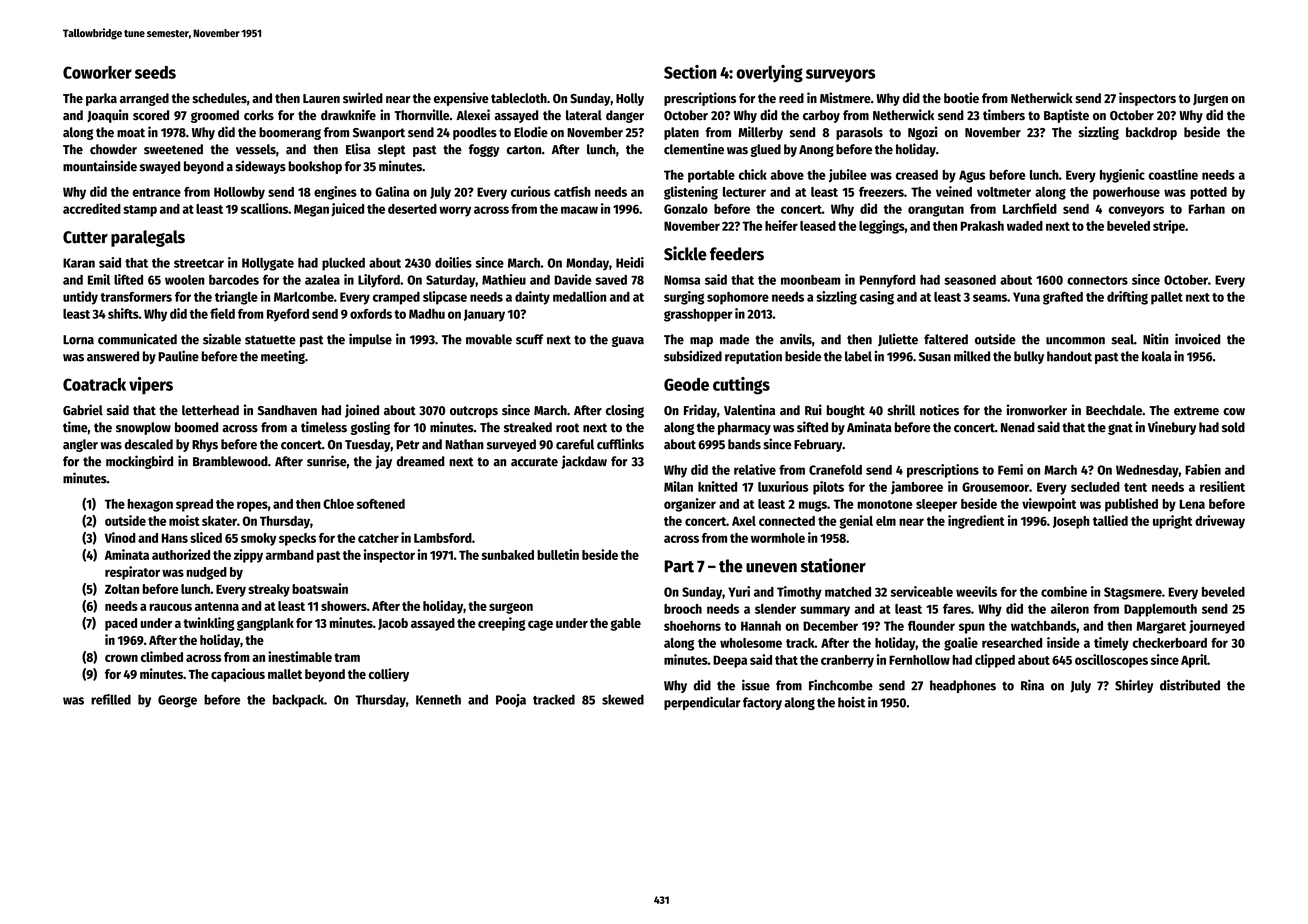  What do you see at coordinates (683, 609) in the image?
I see `brooch` at bounding box center [683, 609].
